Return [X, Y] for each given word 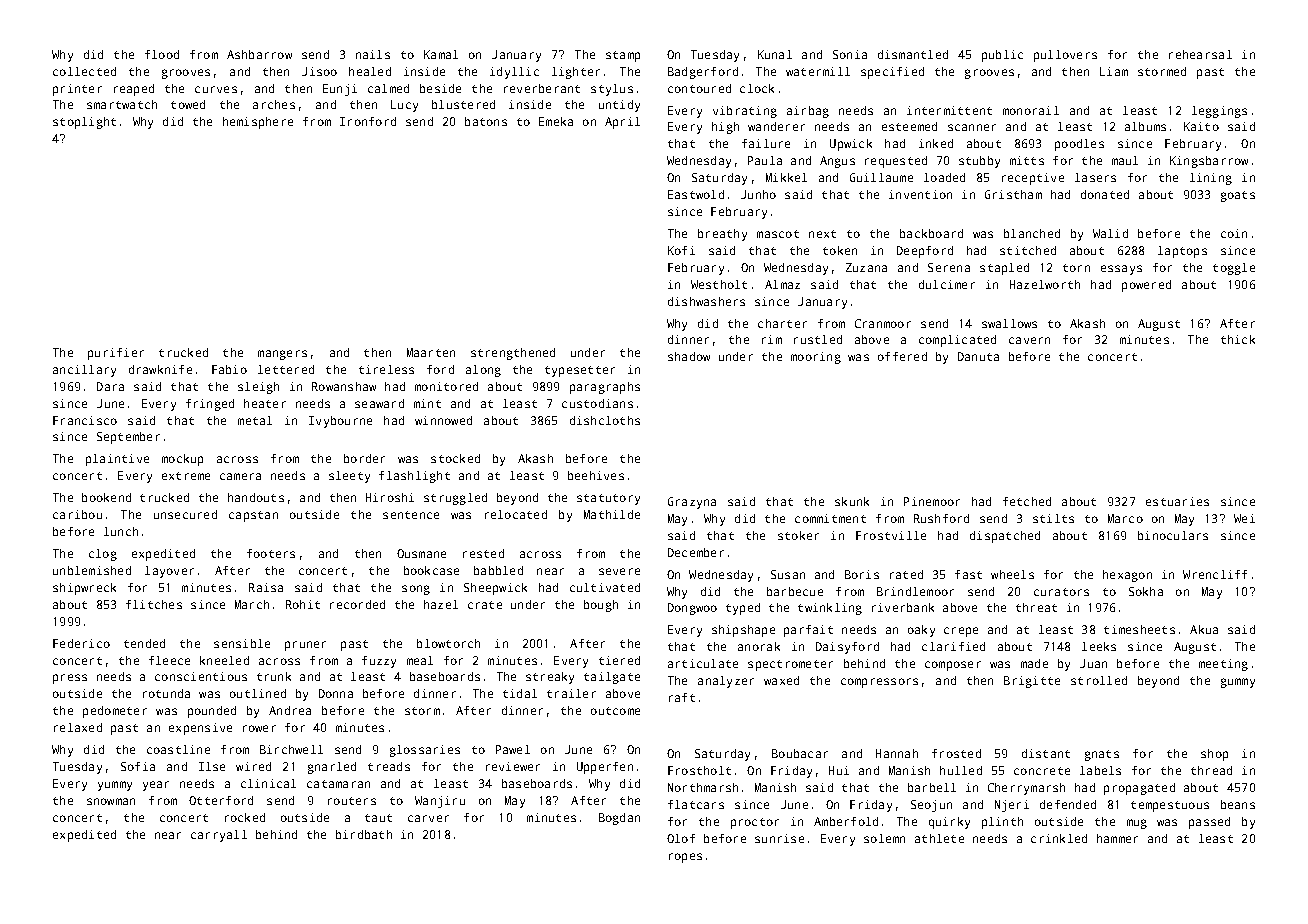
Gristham [1013, 194]
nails [373, 54]
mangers [282, 355]
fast [968, 574]
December [696, 552]
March [252, 604]
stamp [623, 56]
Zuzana [866, 267]
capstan [253, 516]
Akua [1204, 629]
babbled [498, 570]
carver [428, 818]
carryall [219, 836]
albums [1145, 126]
